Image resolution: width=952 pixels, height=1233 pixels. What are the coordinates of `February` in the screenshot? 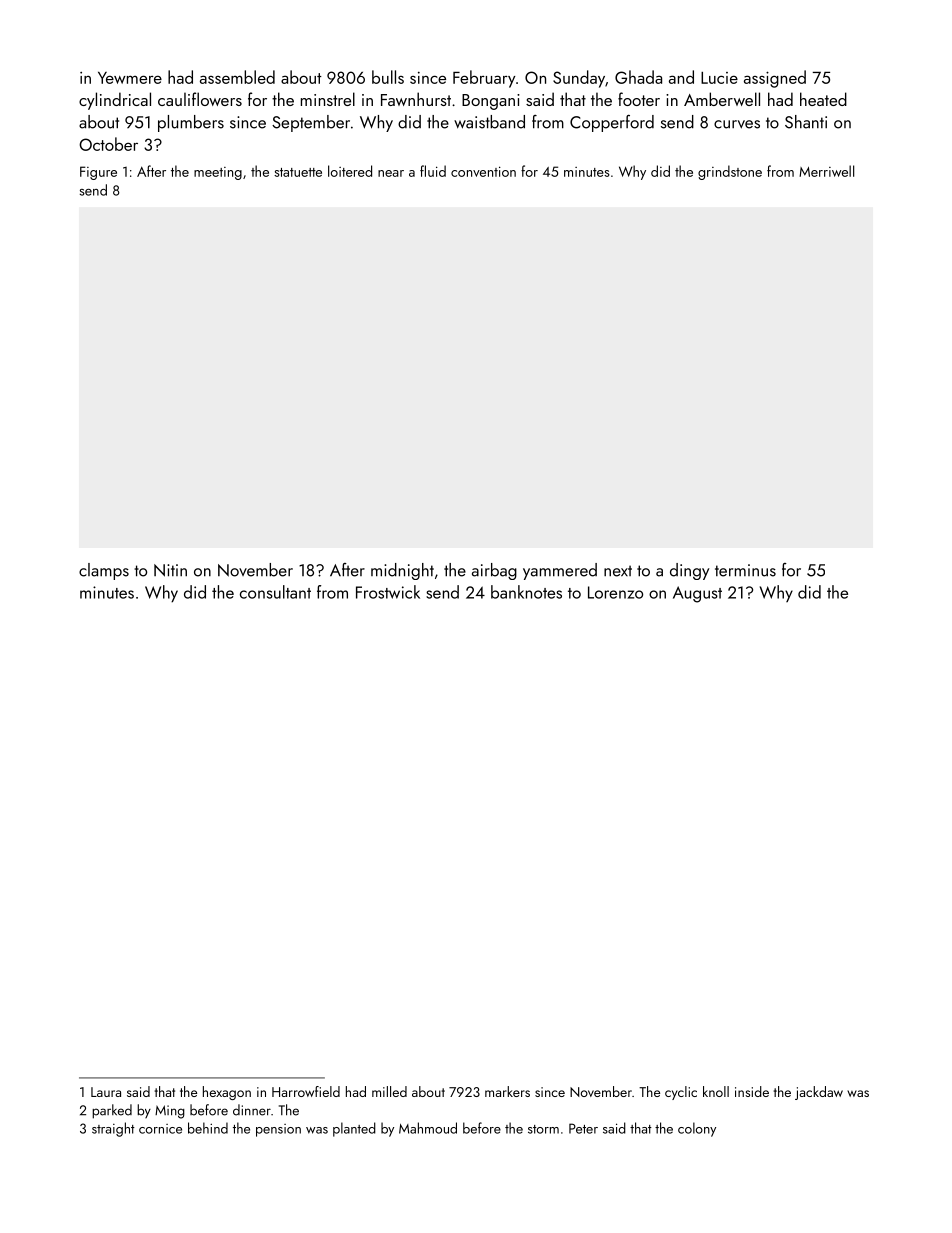 It's located at (484, 79).
